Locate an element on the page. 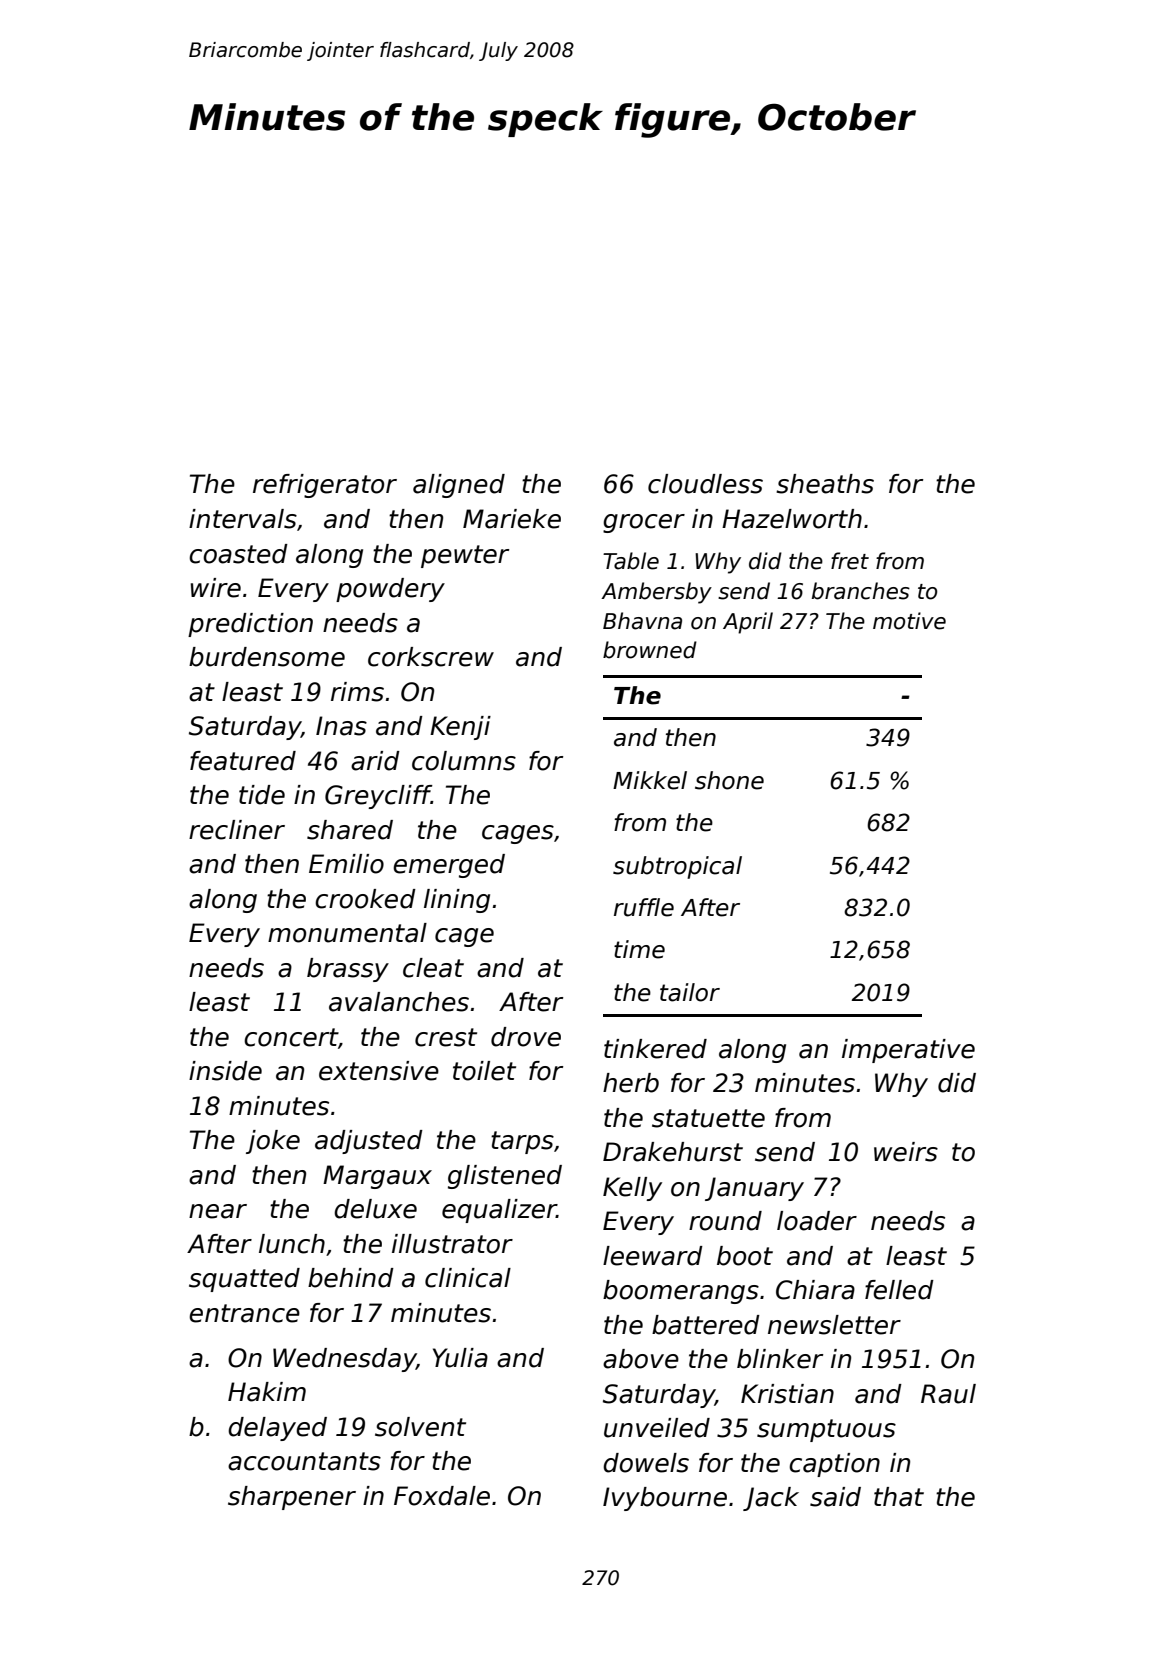 The width and height of the page is (1165, 1654). that is located at coordinates (899, 1497).
